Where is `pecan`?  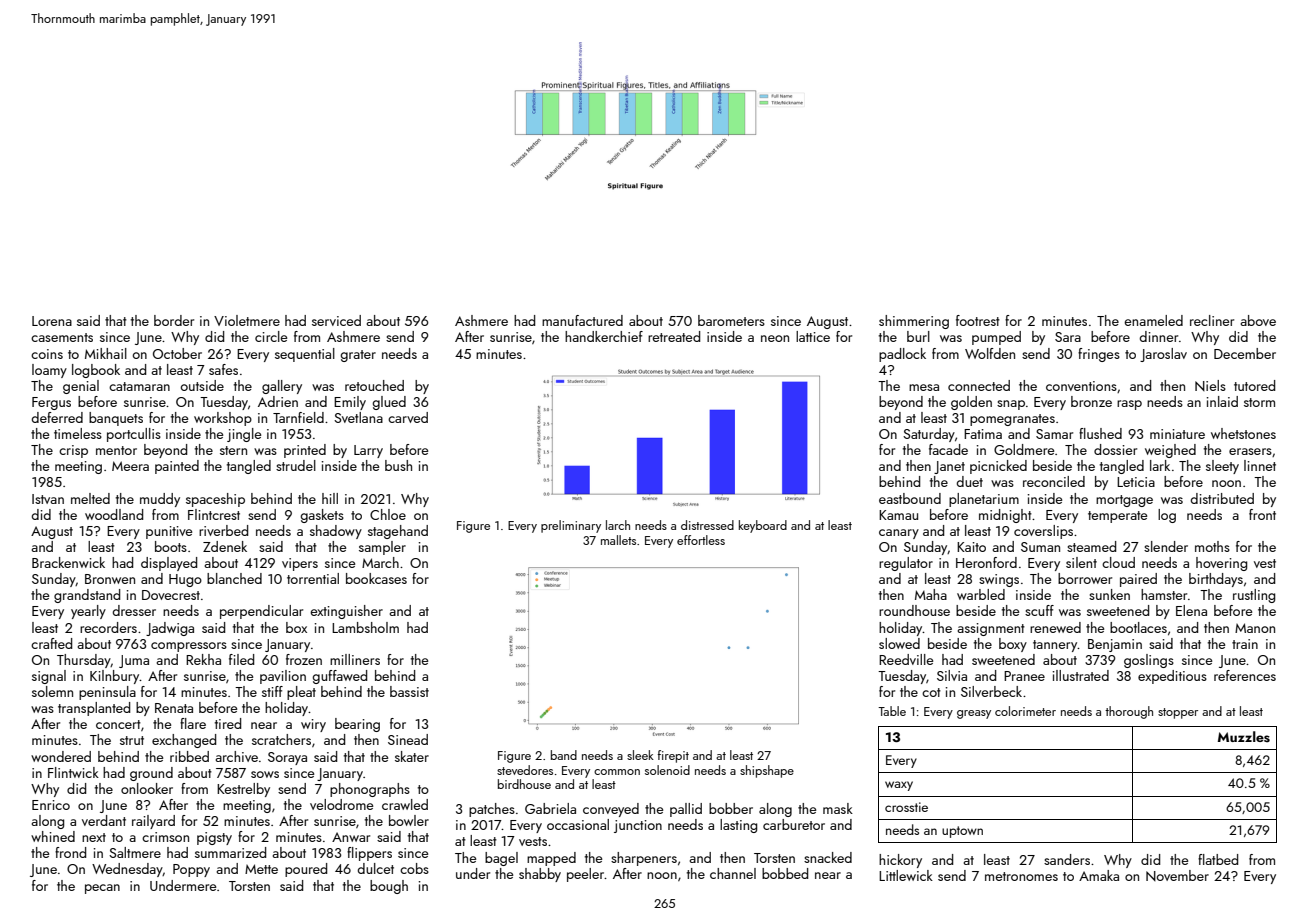
pecan is located at coordinates (102, 889).
